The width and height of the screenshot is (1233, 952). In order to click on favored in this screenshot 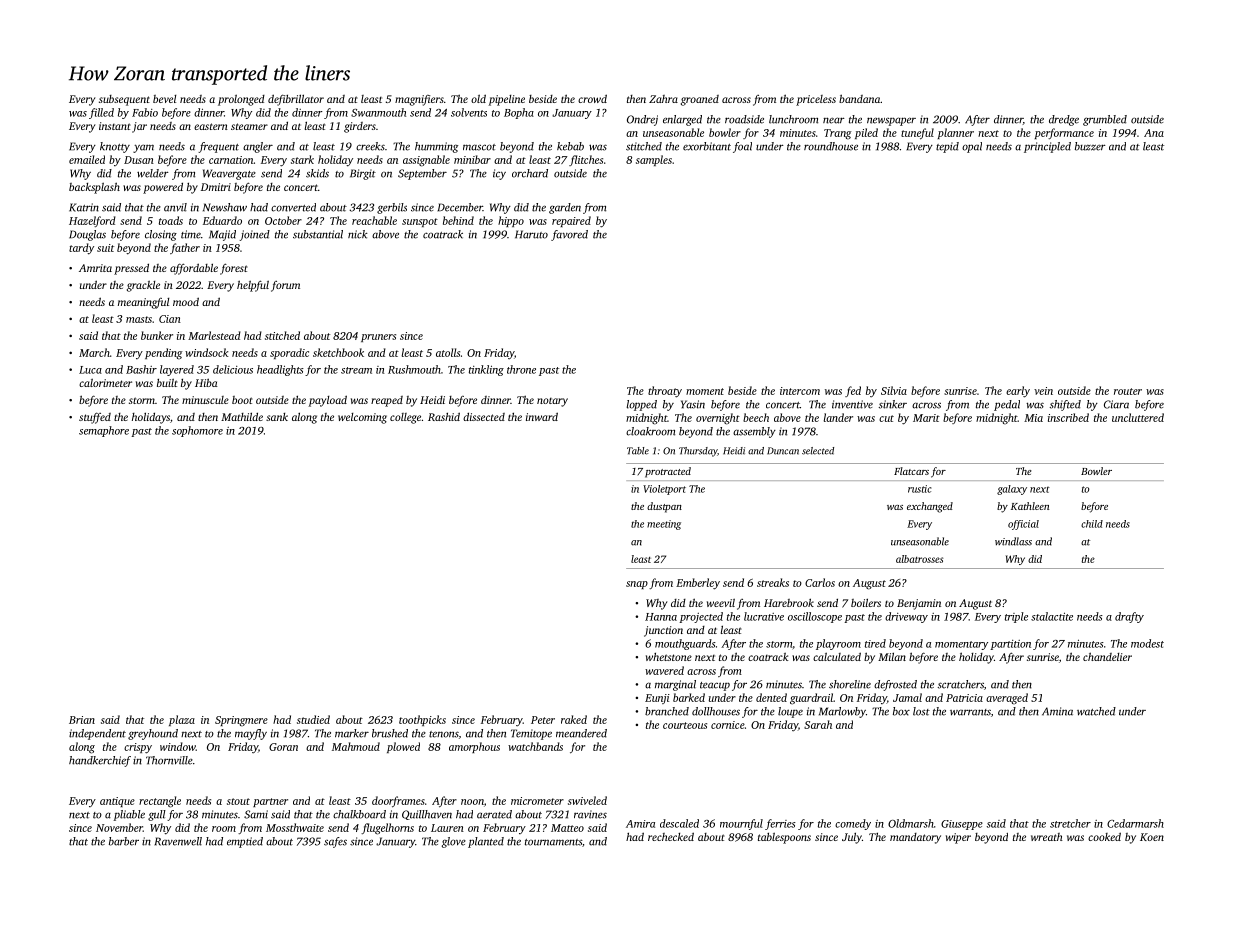, I will do `click(569, 235)`.
